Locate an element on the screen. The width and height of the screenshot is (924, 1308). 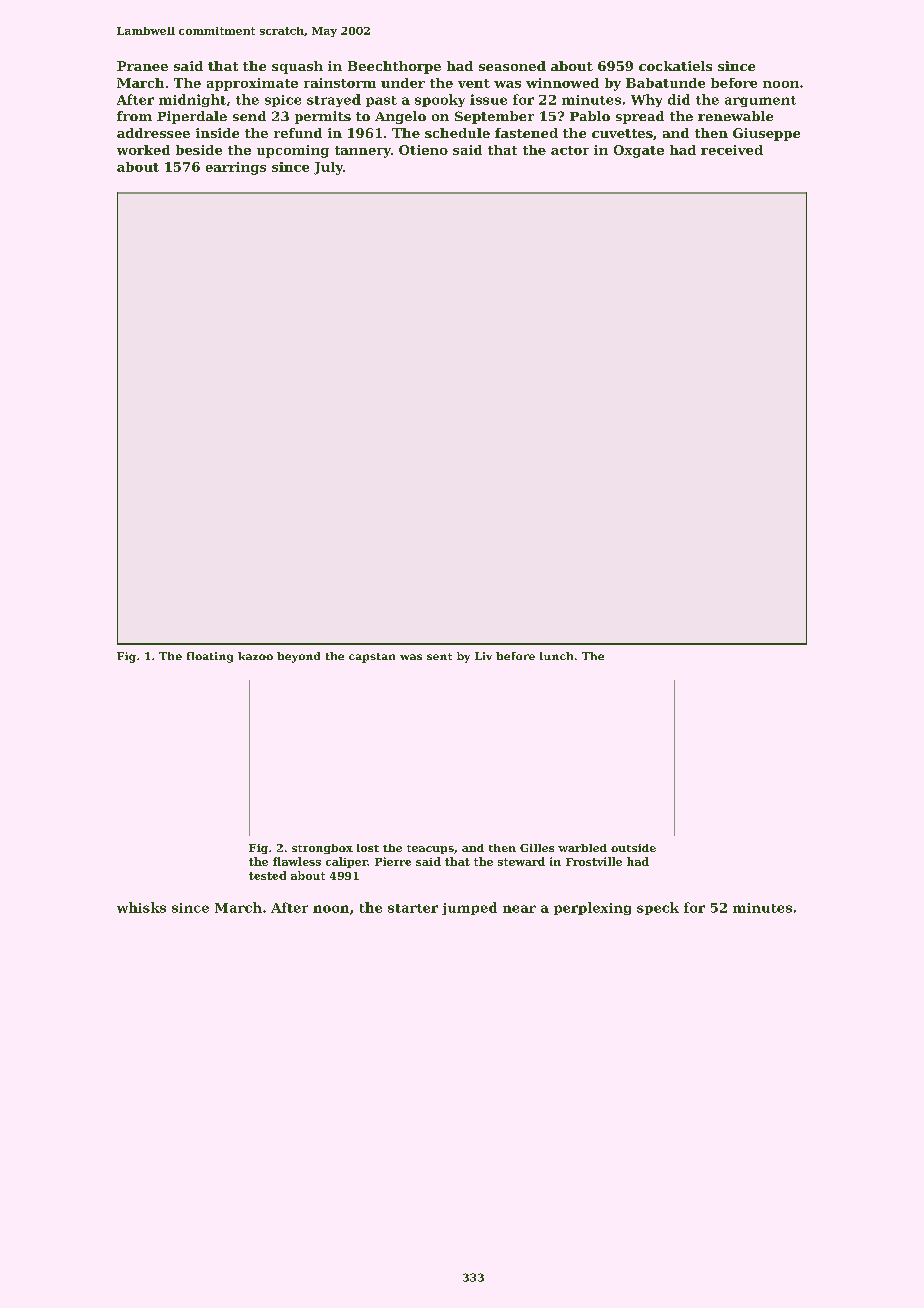
outside is located at coordinates (633, 848).
